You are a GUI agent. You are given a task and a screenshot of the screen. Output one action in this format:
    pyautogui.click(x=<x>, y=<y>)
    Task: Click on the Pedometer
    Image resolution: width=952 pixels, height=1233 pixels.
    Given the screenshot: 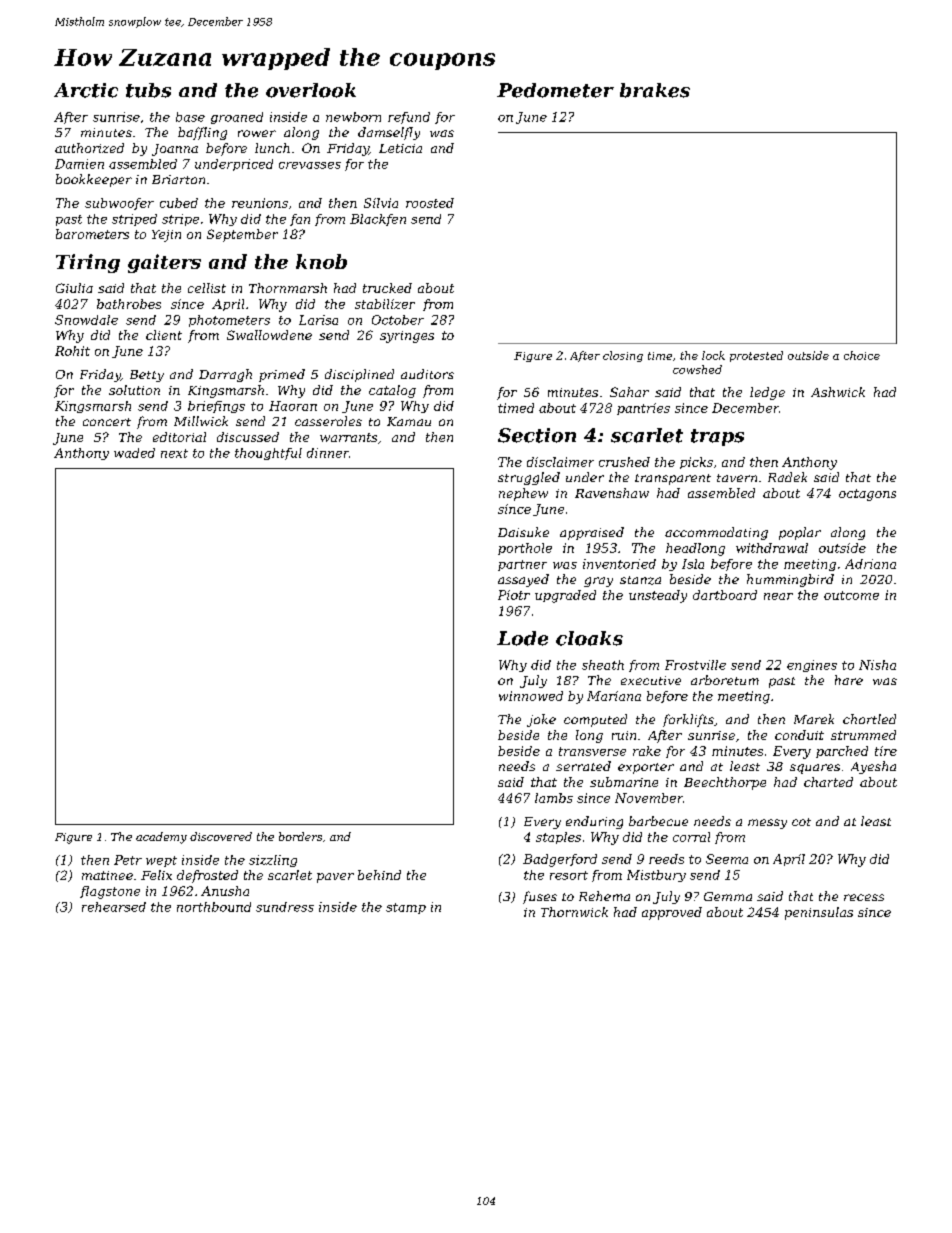 What is the action you would take?
    pyautogui.click(x=555, y=90)
